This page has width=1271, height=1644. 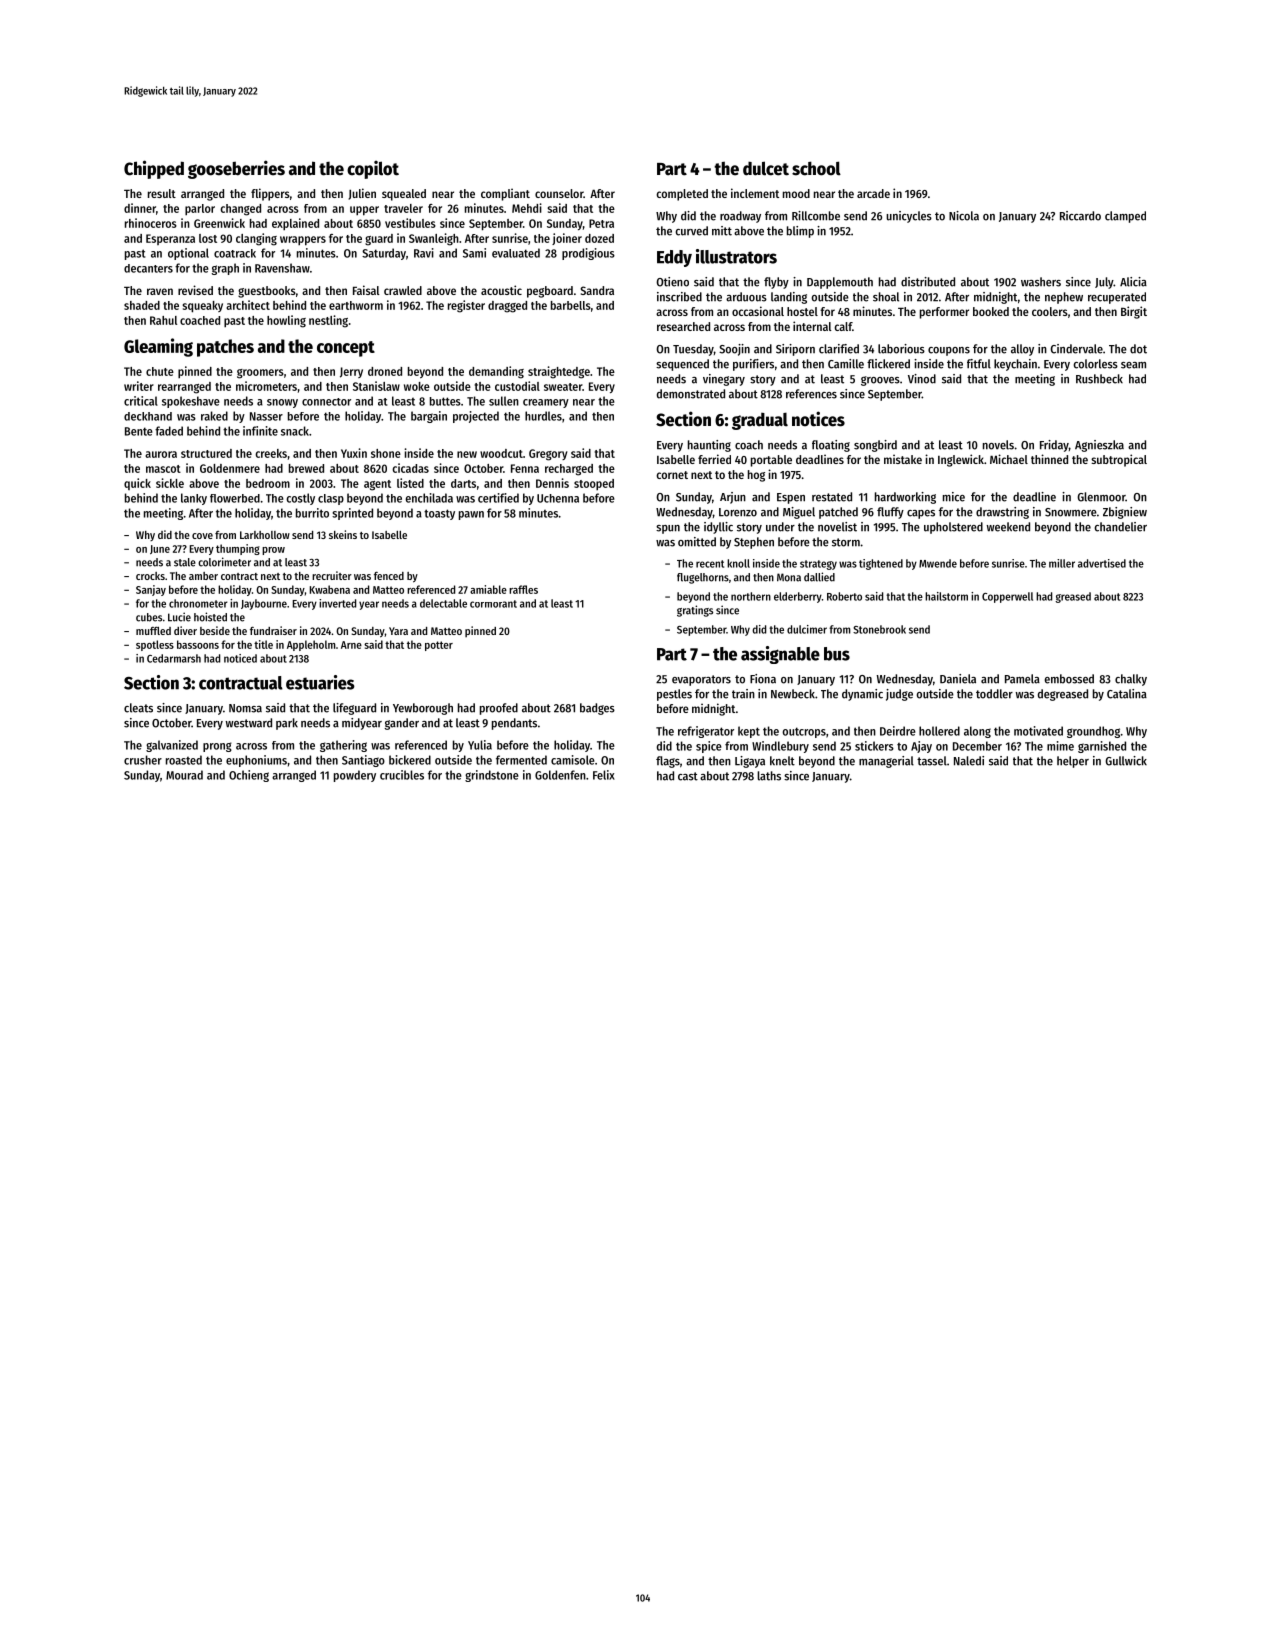 I want to click on Eddy, so click(x=674, y=258).
